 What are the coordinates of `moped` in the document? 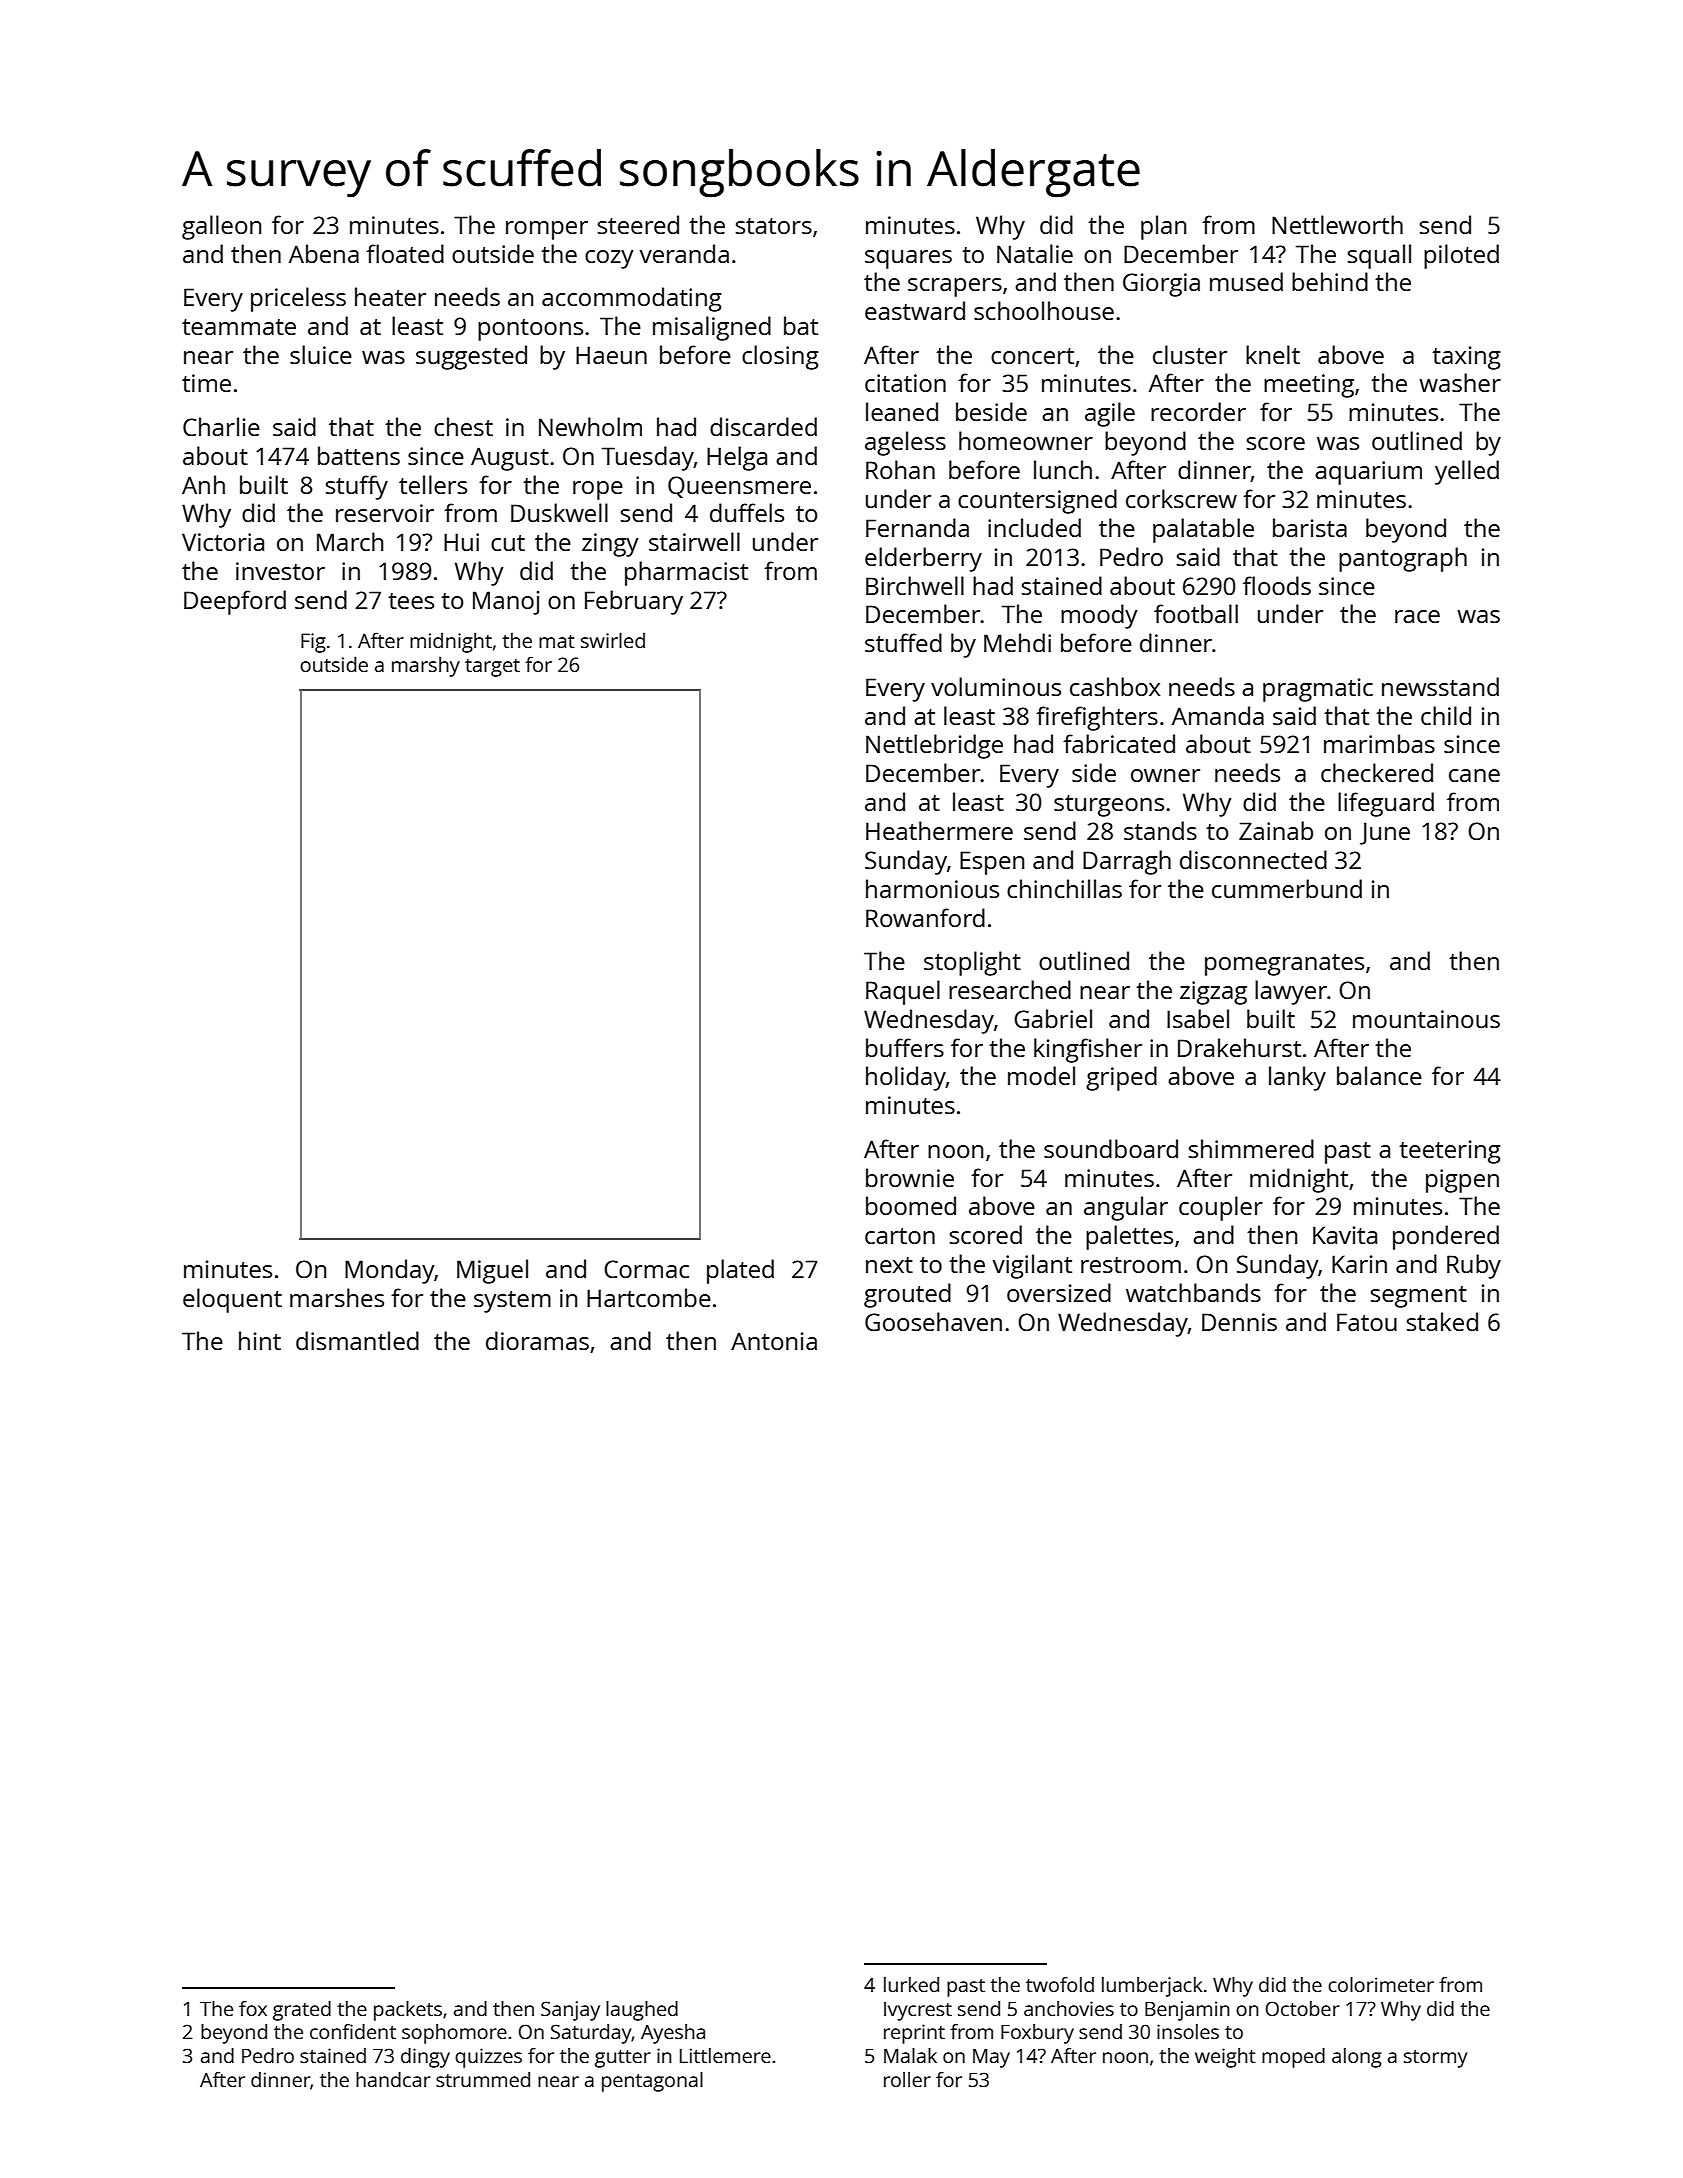 It's located at (1293, 2058).
